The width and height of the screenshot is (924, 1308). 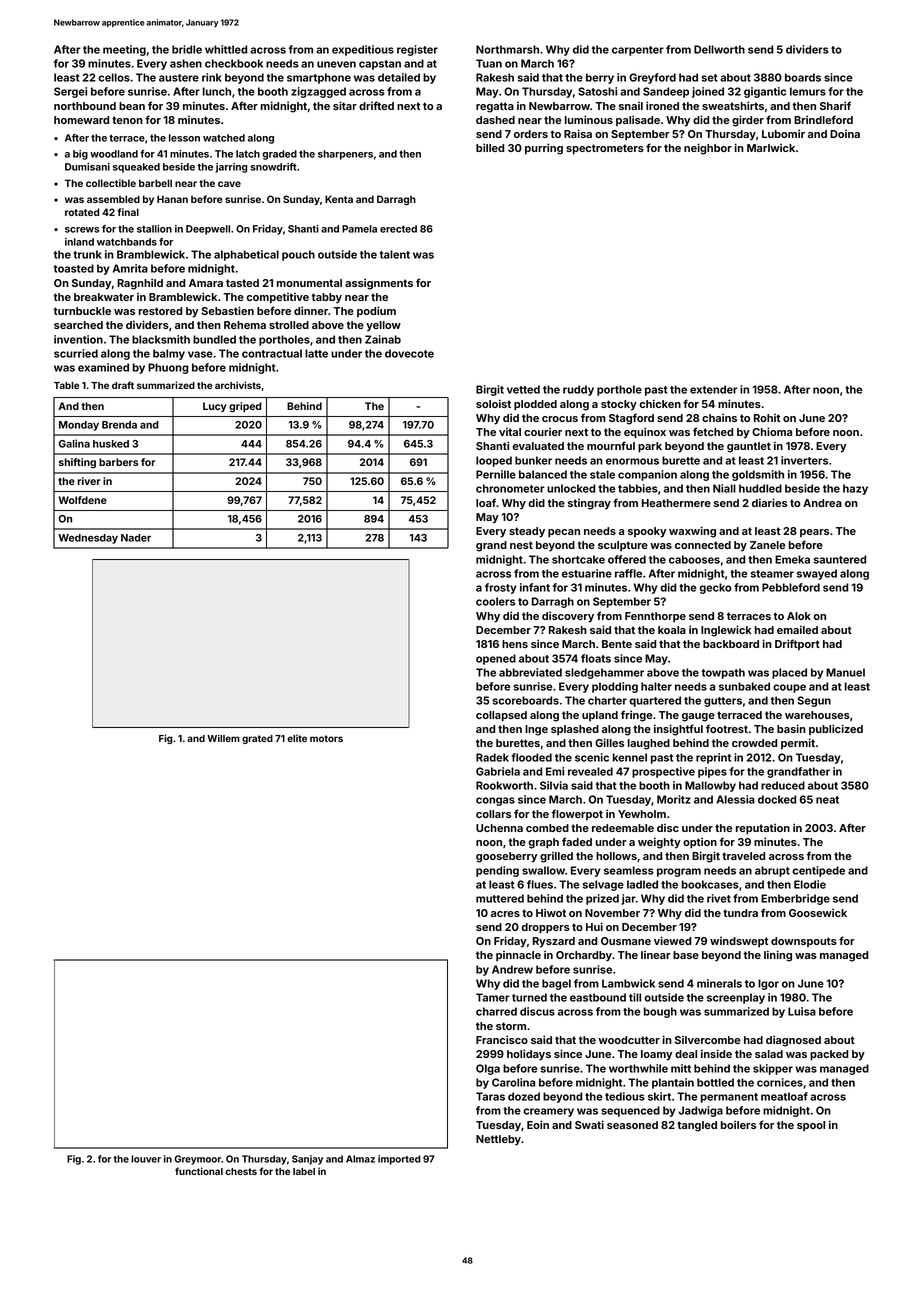 I want to click on label, so click(x=304, y=1171).
